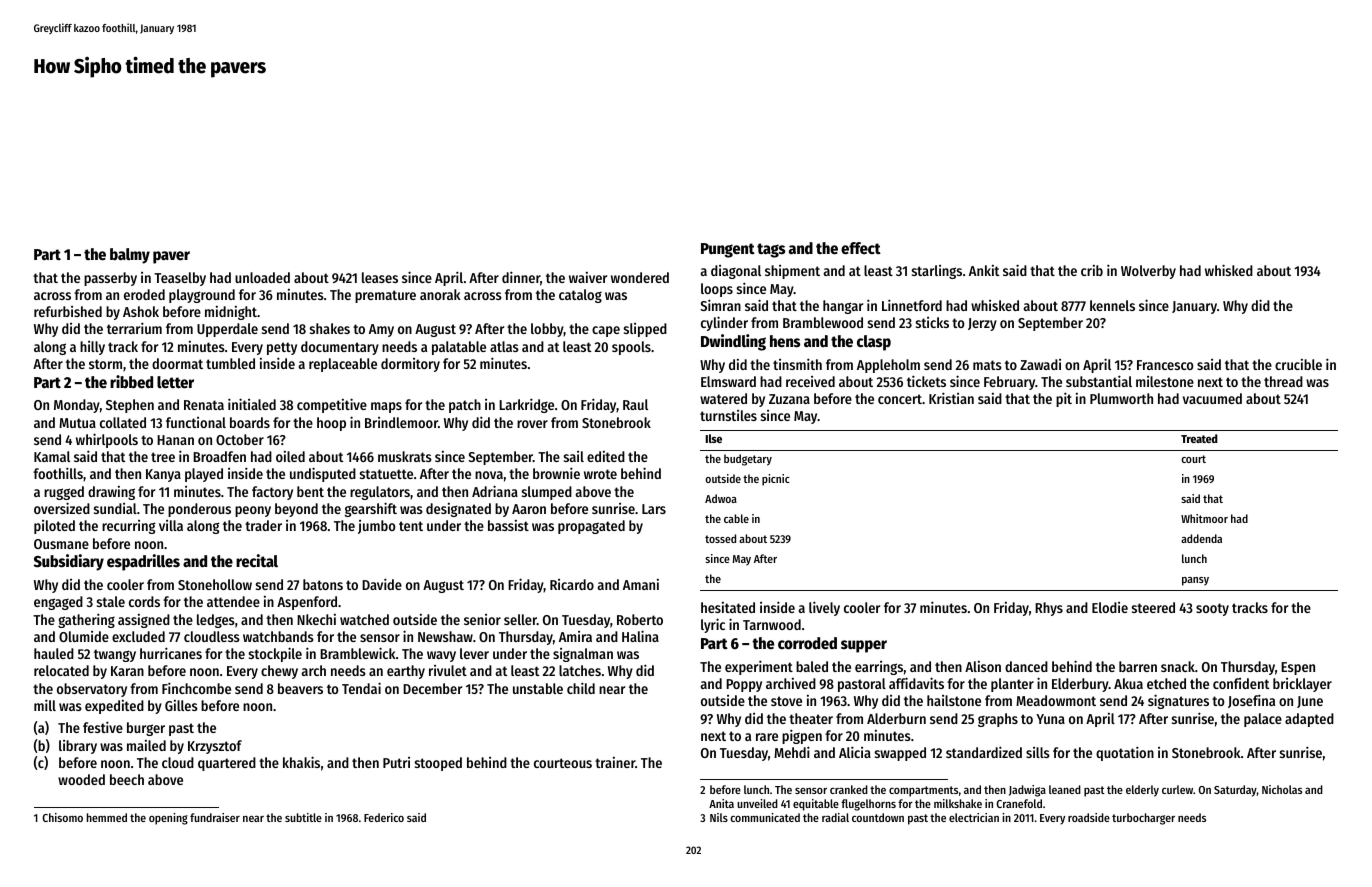 The image size is (1372, 887). What do you see at coordinates (1148, 272) in the screenshot?
I see `Wolverby` at bounding box center [1148, 272].
